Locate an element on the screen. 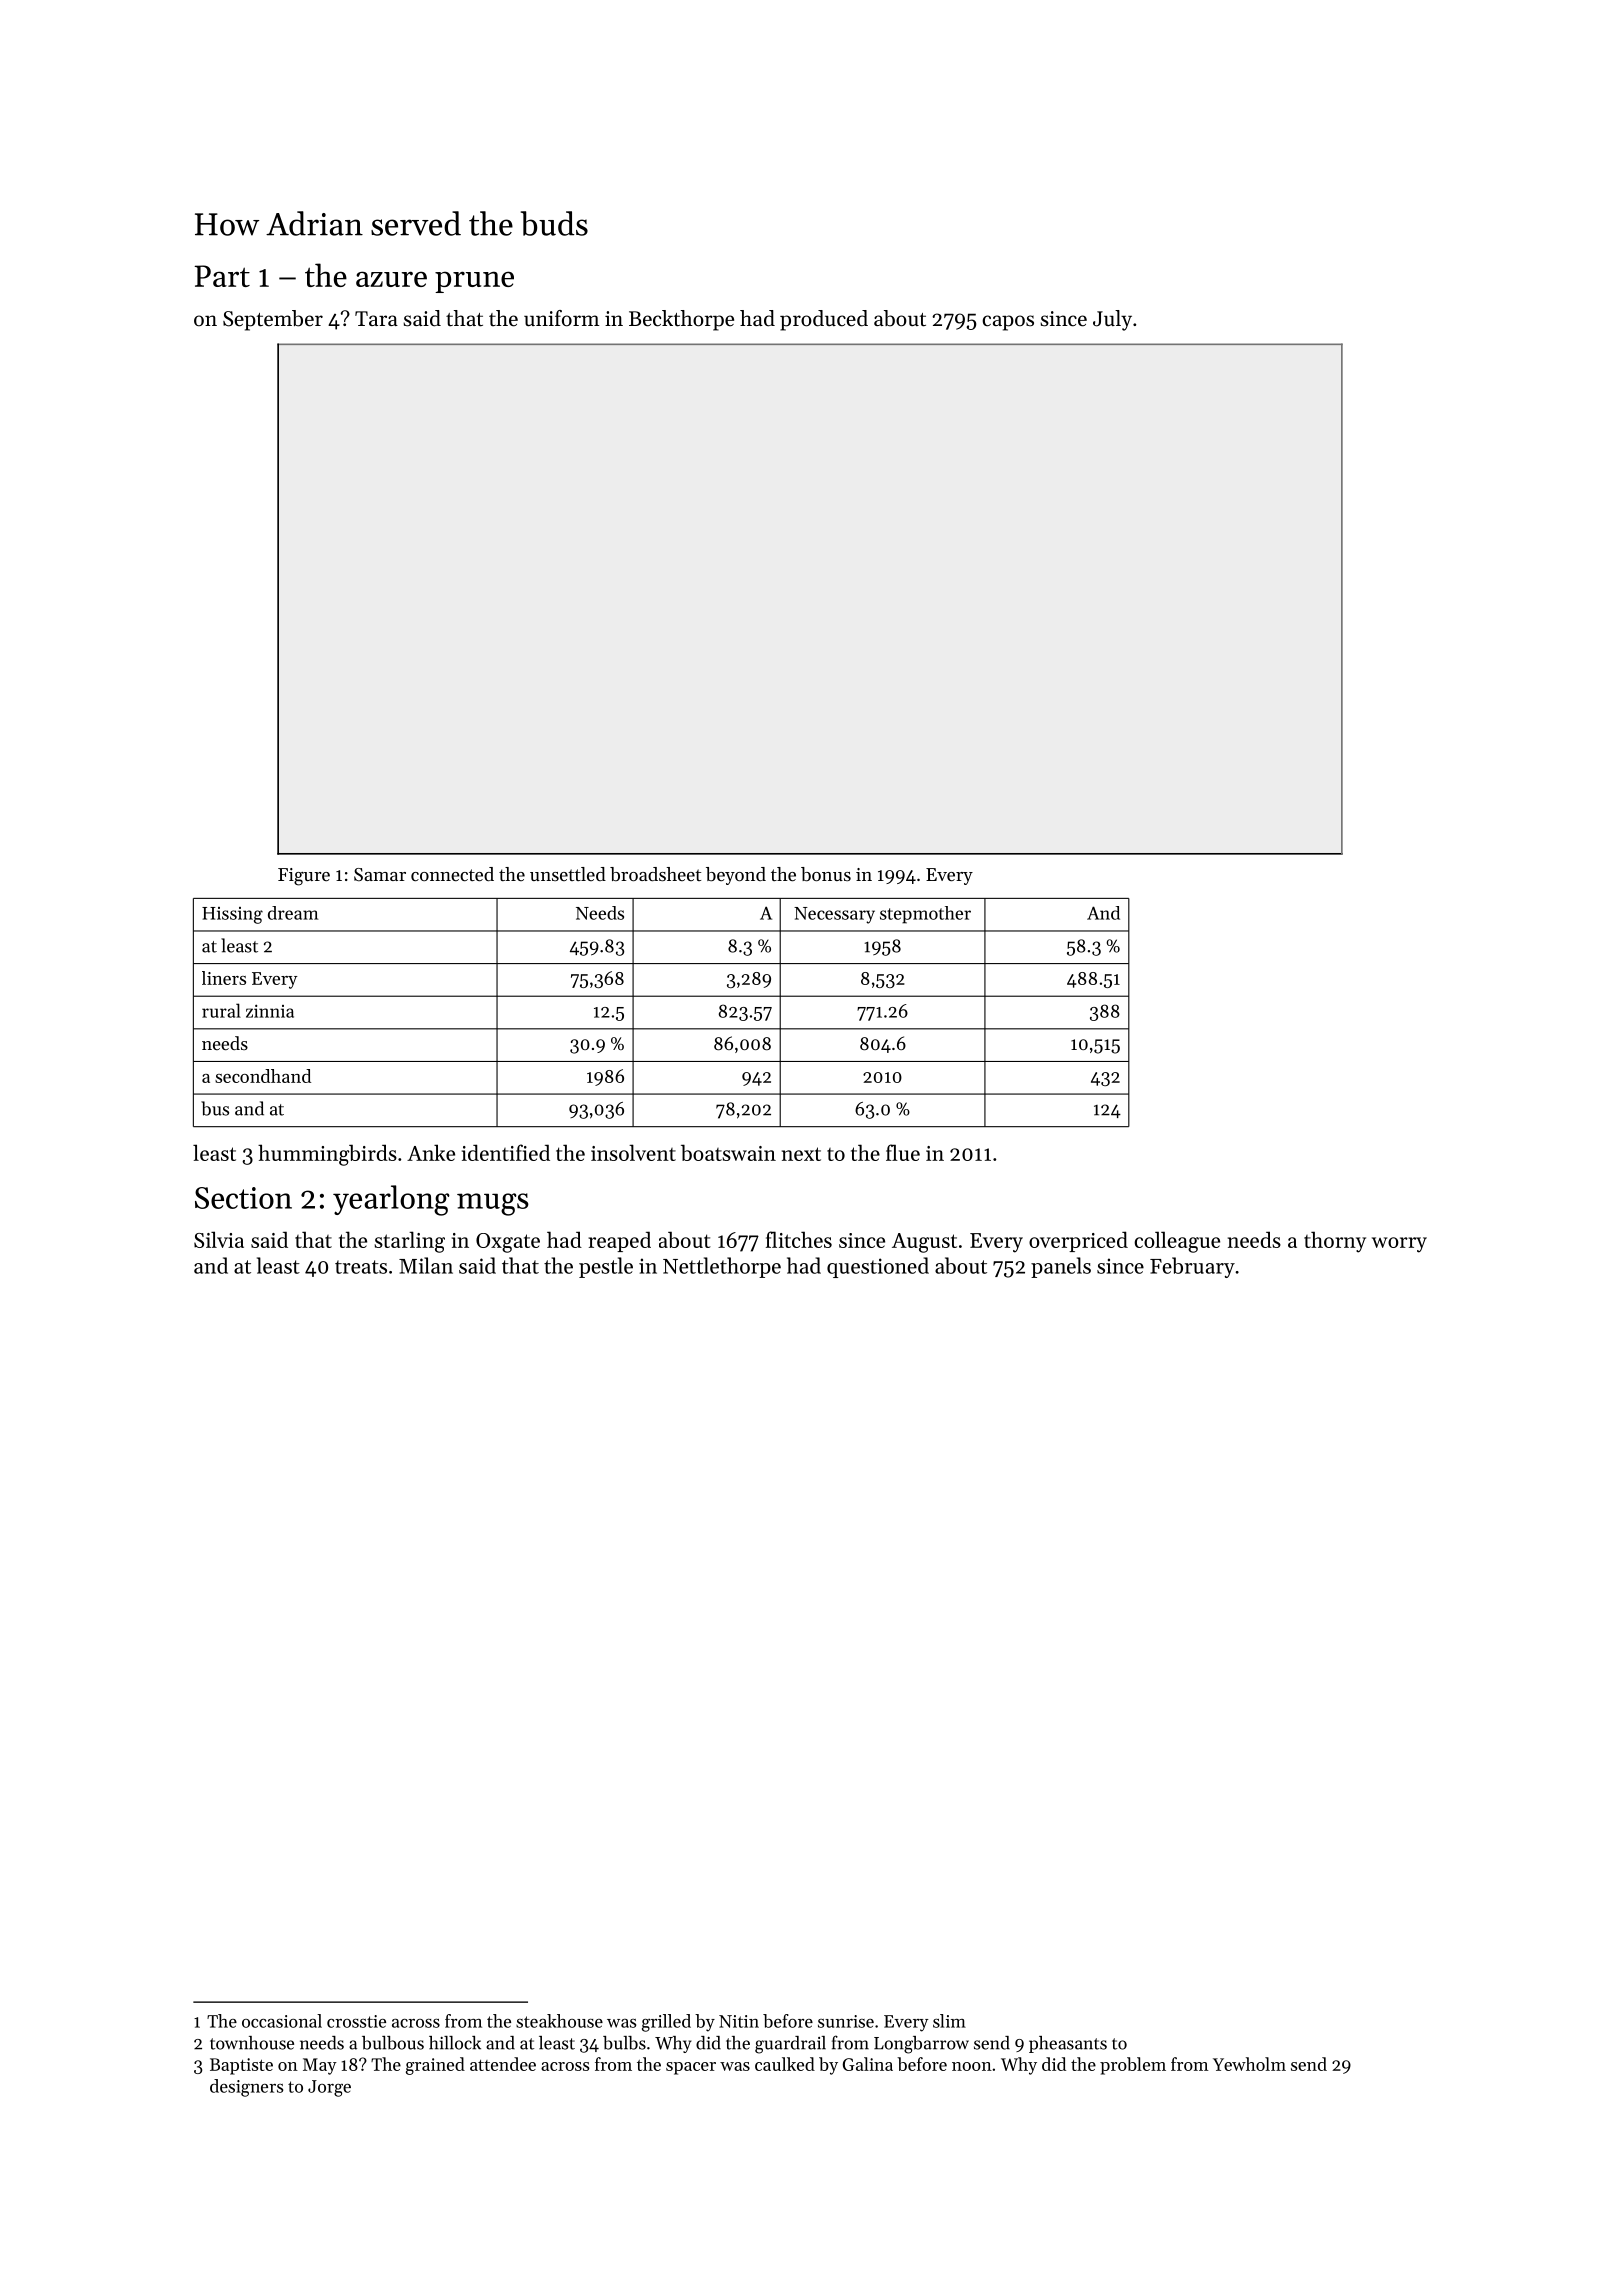  panels is located at coordinates (1061, 1267).
